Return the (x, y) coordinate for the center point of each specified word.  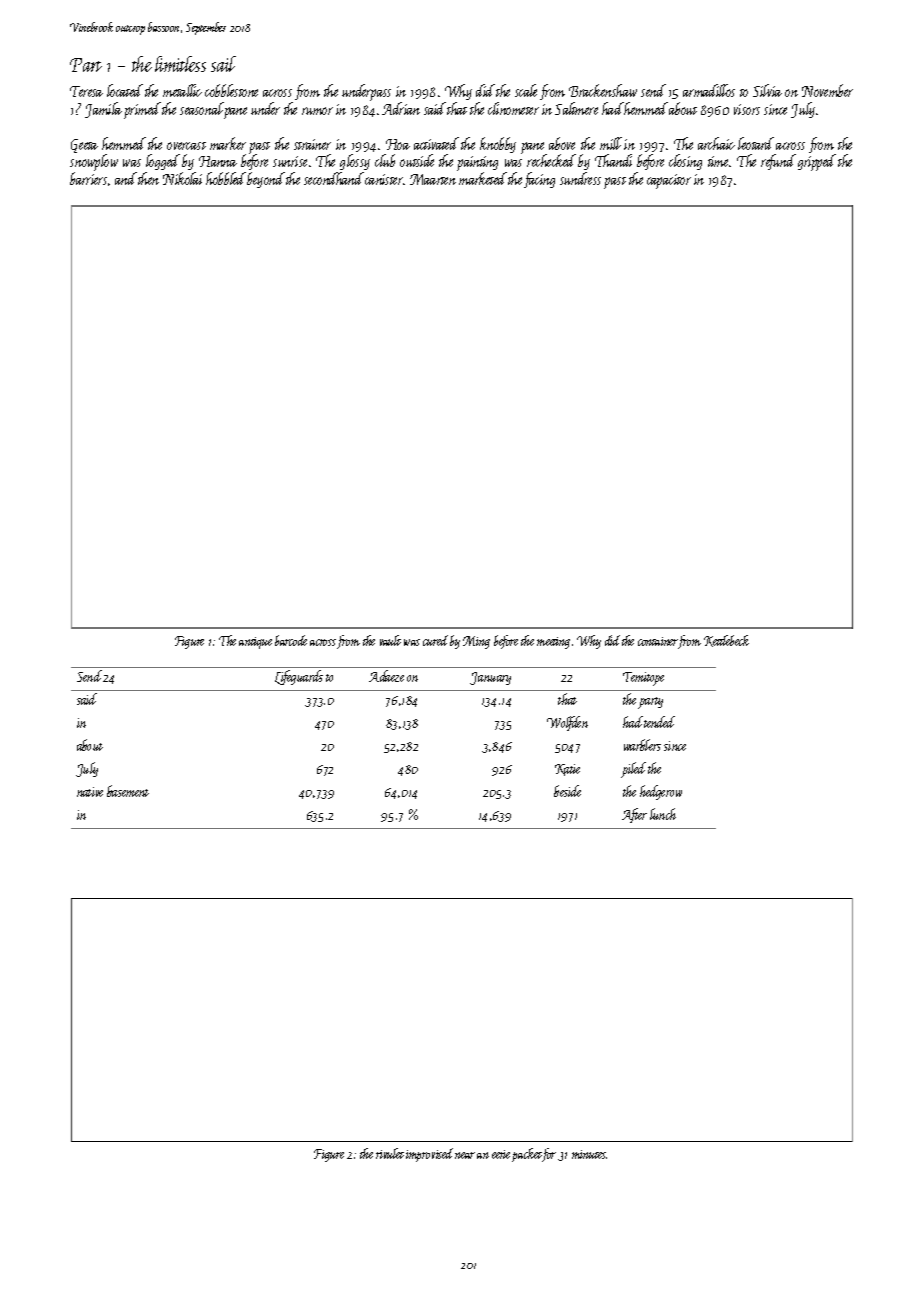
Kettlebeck (726, 641)
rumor (317, 111)
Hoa (398, 144)
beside (567, 791)
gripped (817, 162)
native (90, 792)
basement (128, 791)
